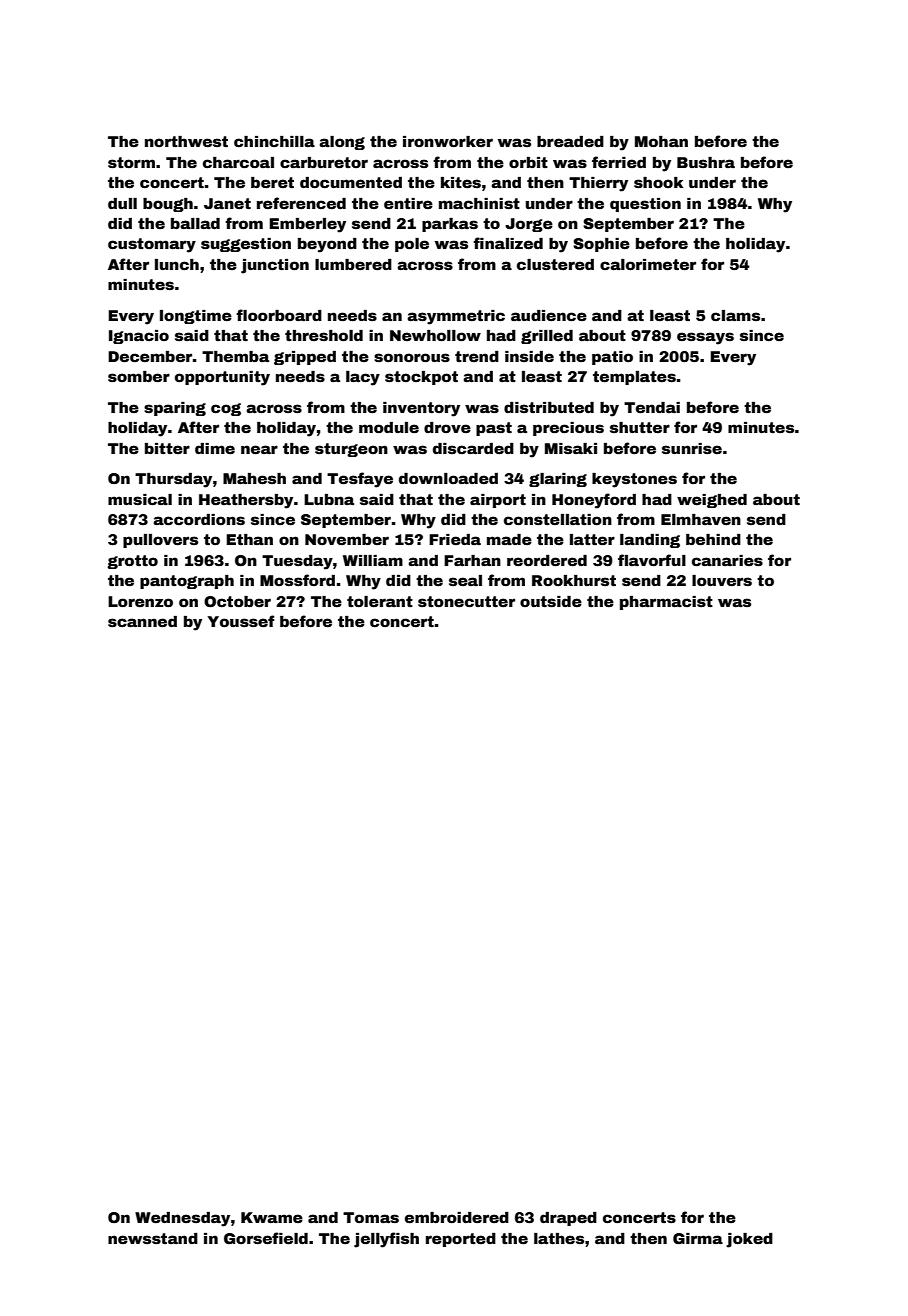 This document has height=1316, width=908. What do you see at coordinates (241, 621) in the document?
I see `Youssef` at bounding box center [241, 621].
